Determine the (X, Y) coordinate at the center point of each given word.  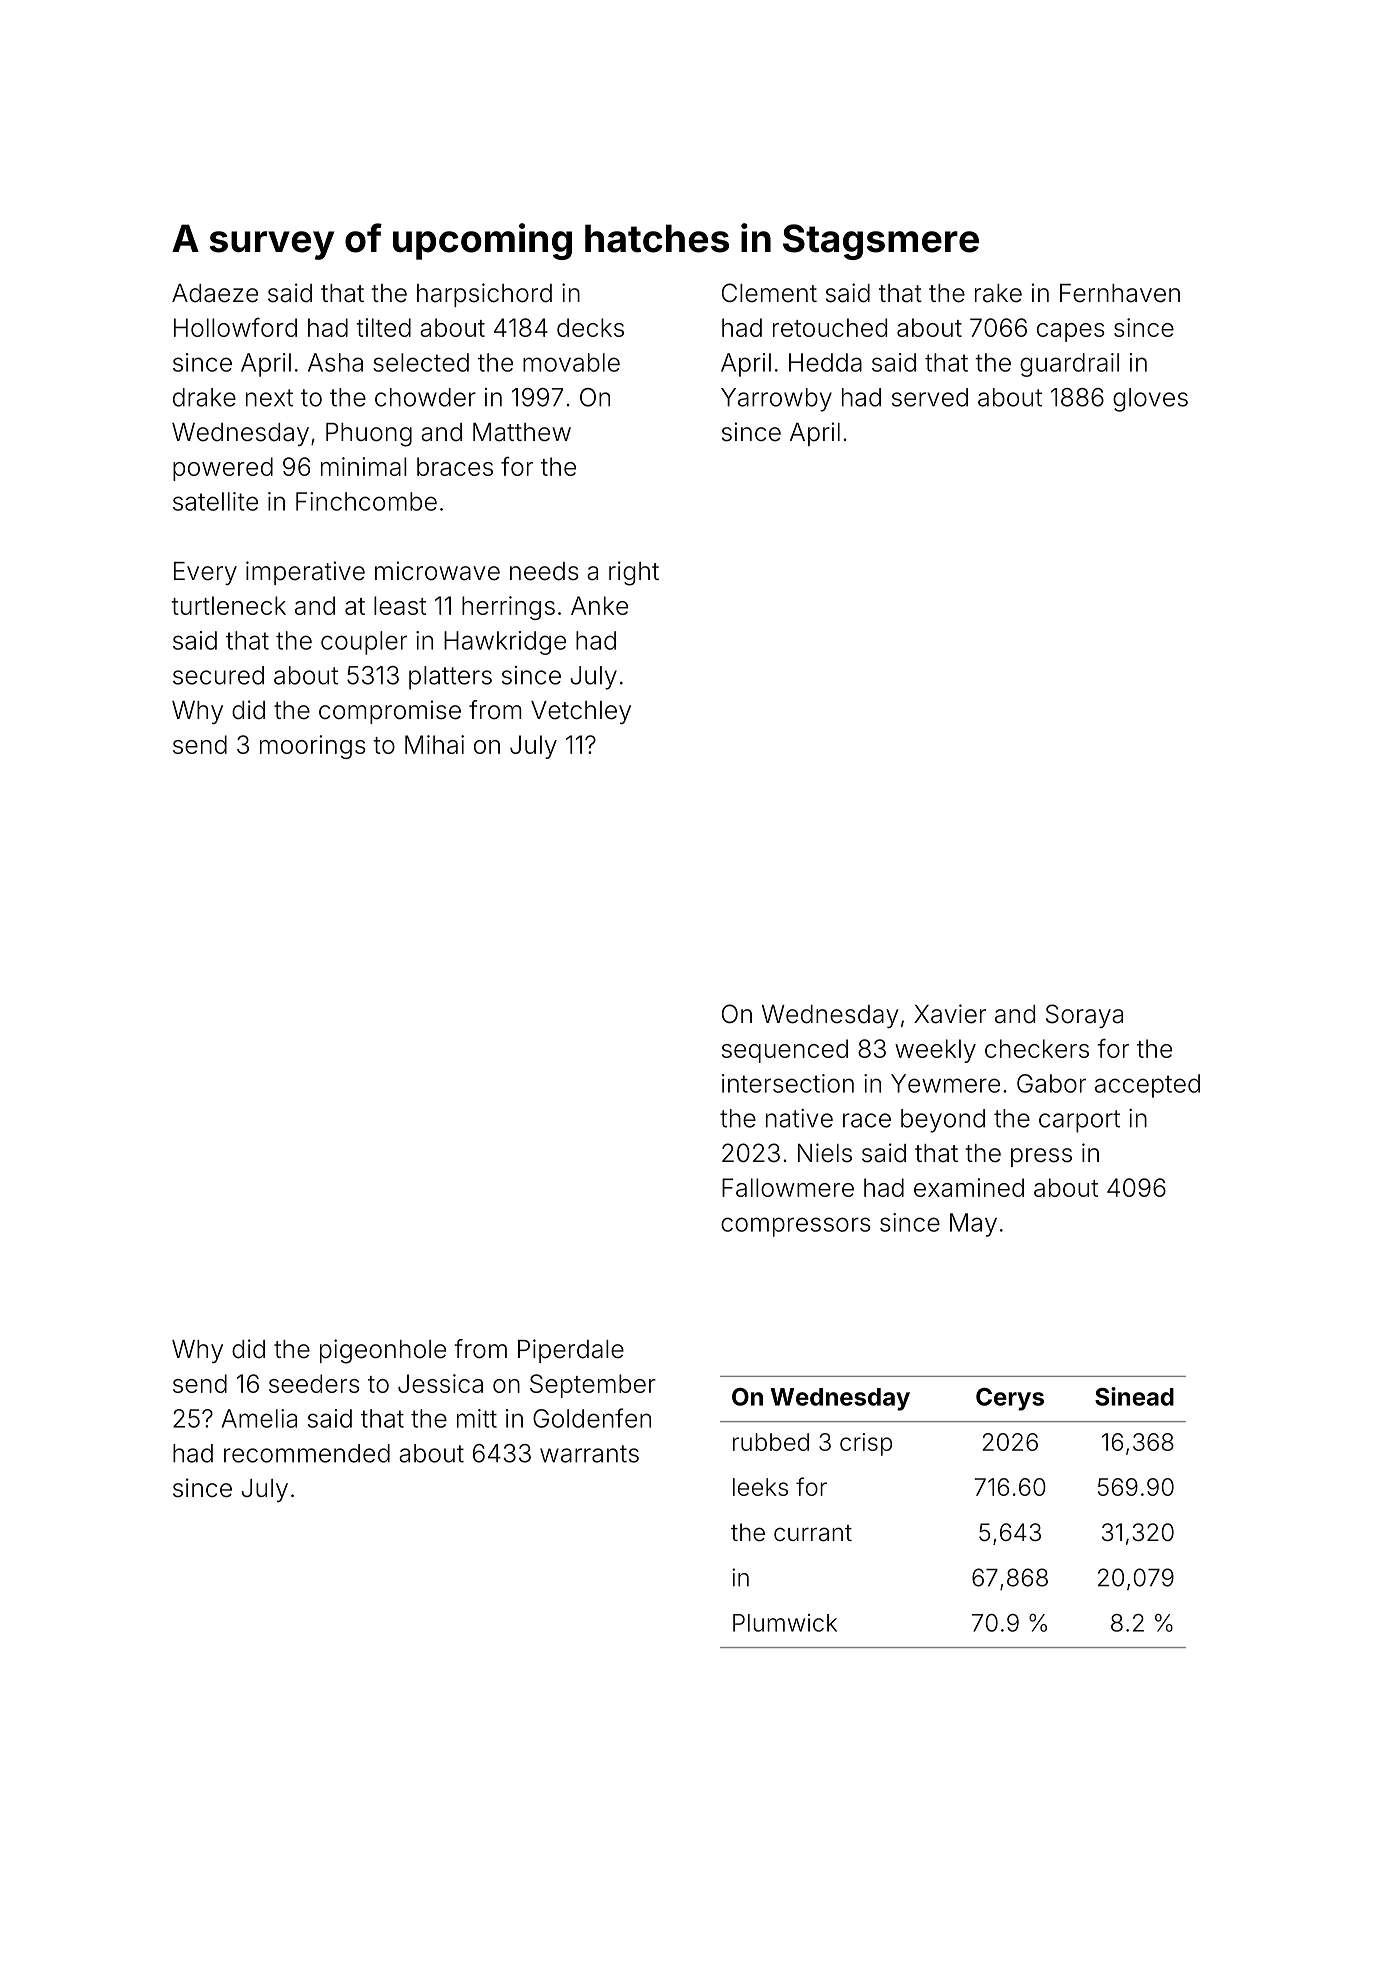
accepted (1147, 1086)
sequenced (785, 1051)
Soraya (1084, 1016)
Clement (769, 293)
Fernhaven (1120, 293)
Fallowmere (788, 1187)
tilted (383, 327)
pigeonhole (383, 1351)
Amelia (259, 1418)
